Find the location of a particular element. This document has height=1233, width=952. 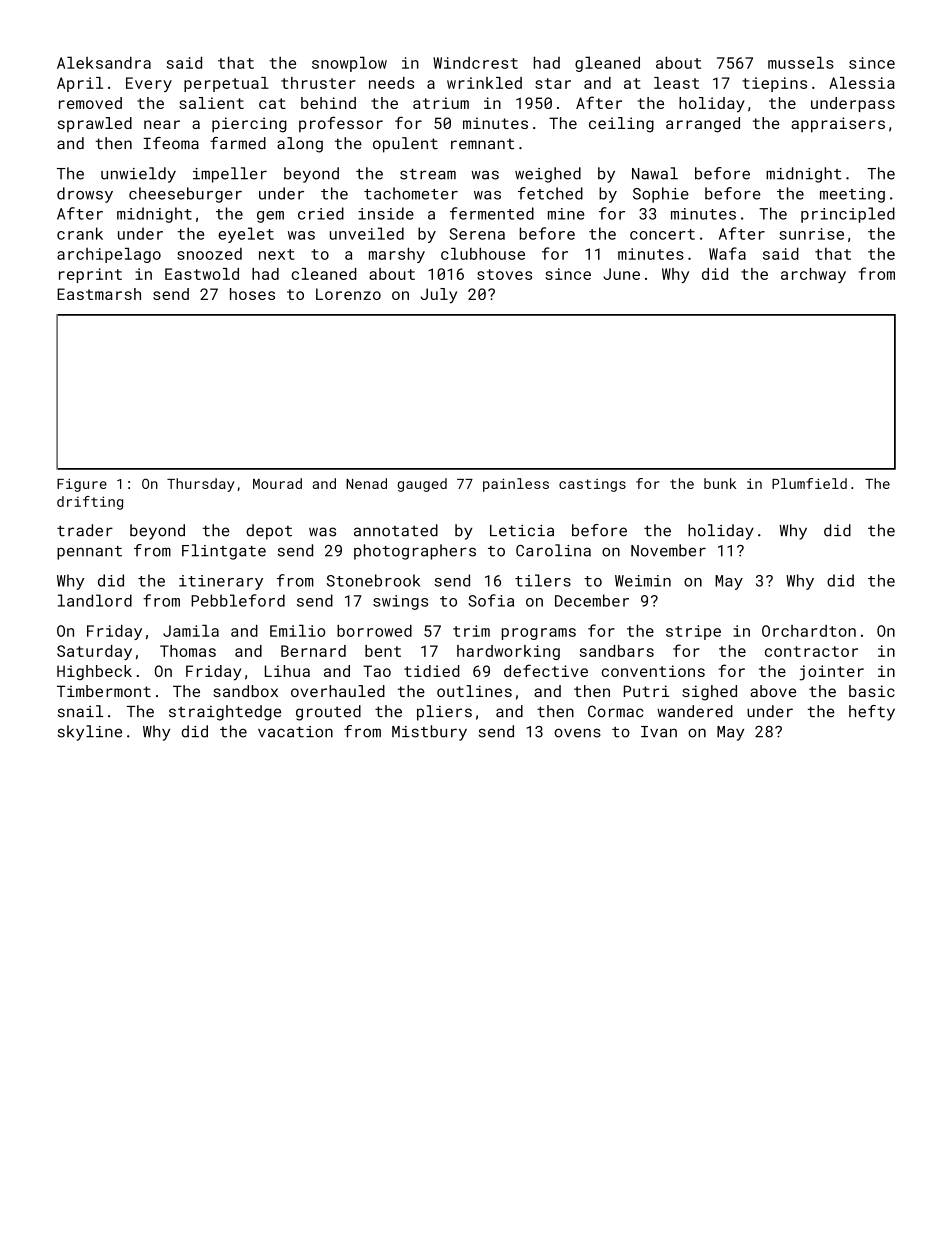

gem is located at coordinates (270, 217).
